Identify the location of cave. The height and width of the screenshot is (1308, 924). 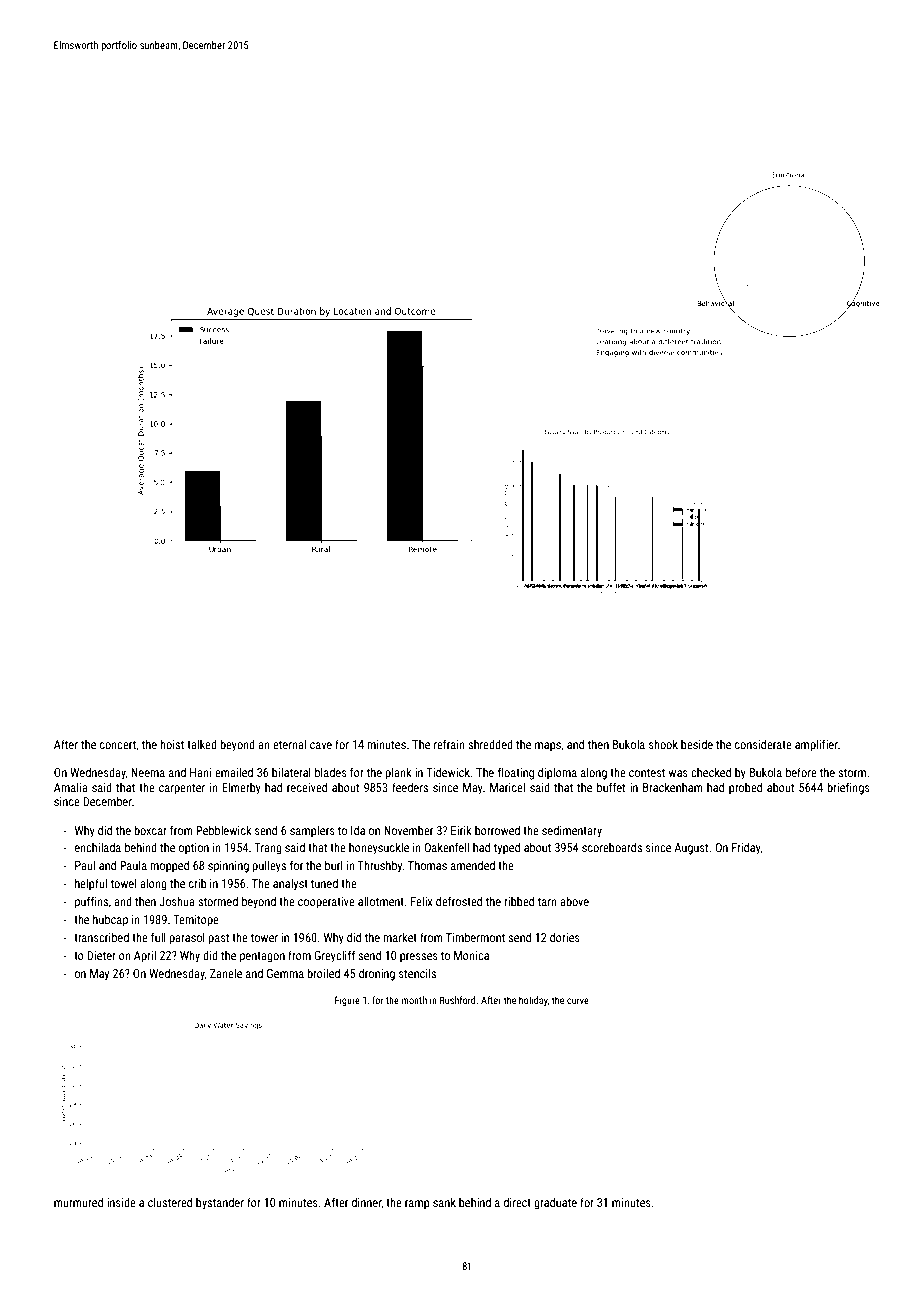
(321, 745).
